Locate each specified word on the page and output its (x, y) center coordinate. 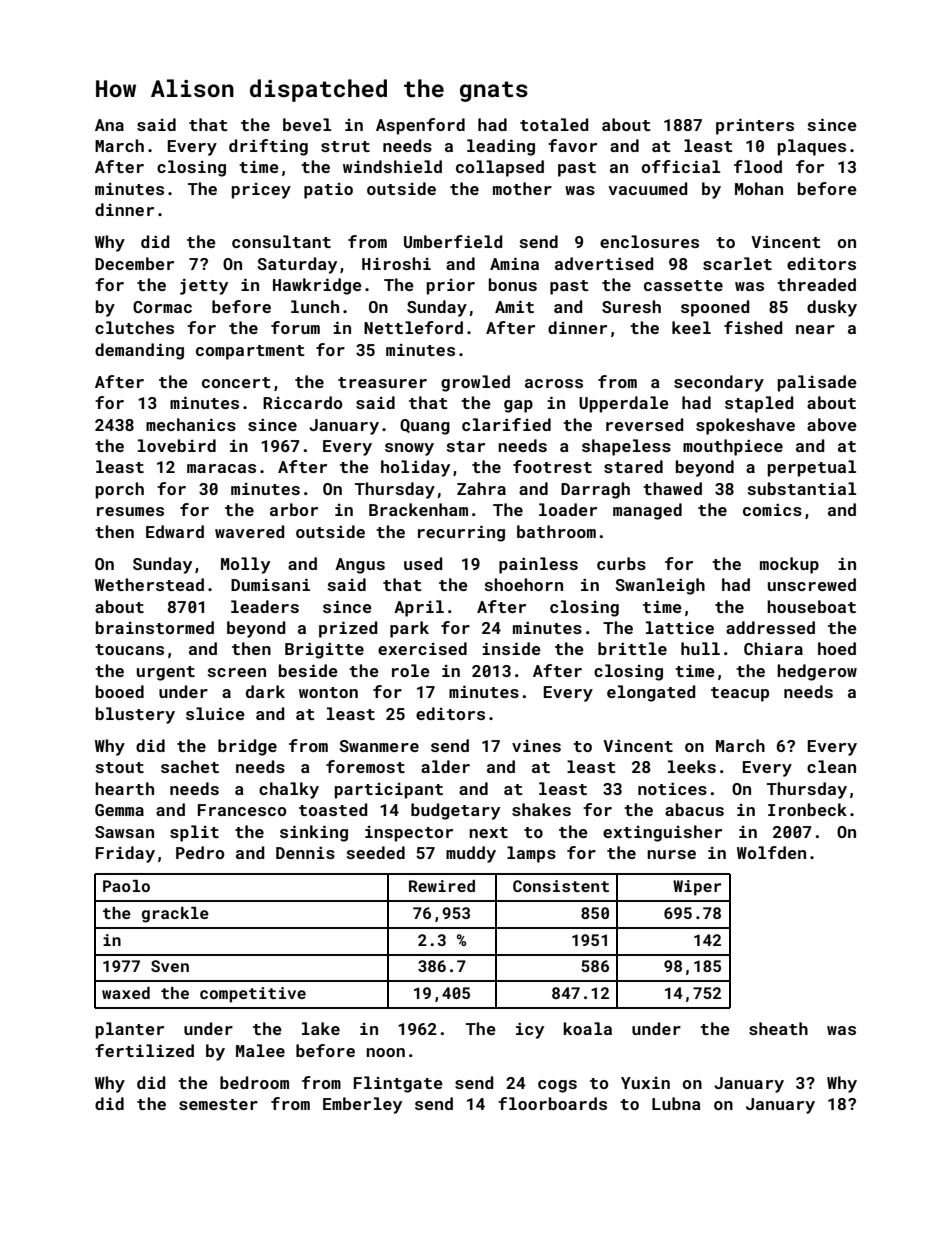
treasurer (382, 382)
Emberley (362, 1105)
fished (753, 327)
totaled (554, 124)
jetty (204, 287)
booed (120, 691)
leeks (692, 766)
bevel (307, 124)
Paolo (126, 886)
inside (511, 648)
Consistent (561, 886)
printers (755, 126)
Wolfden (771, 852)
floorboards (552, 1103)
